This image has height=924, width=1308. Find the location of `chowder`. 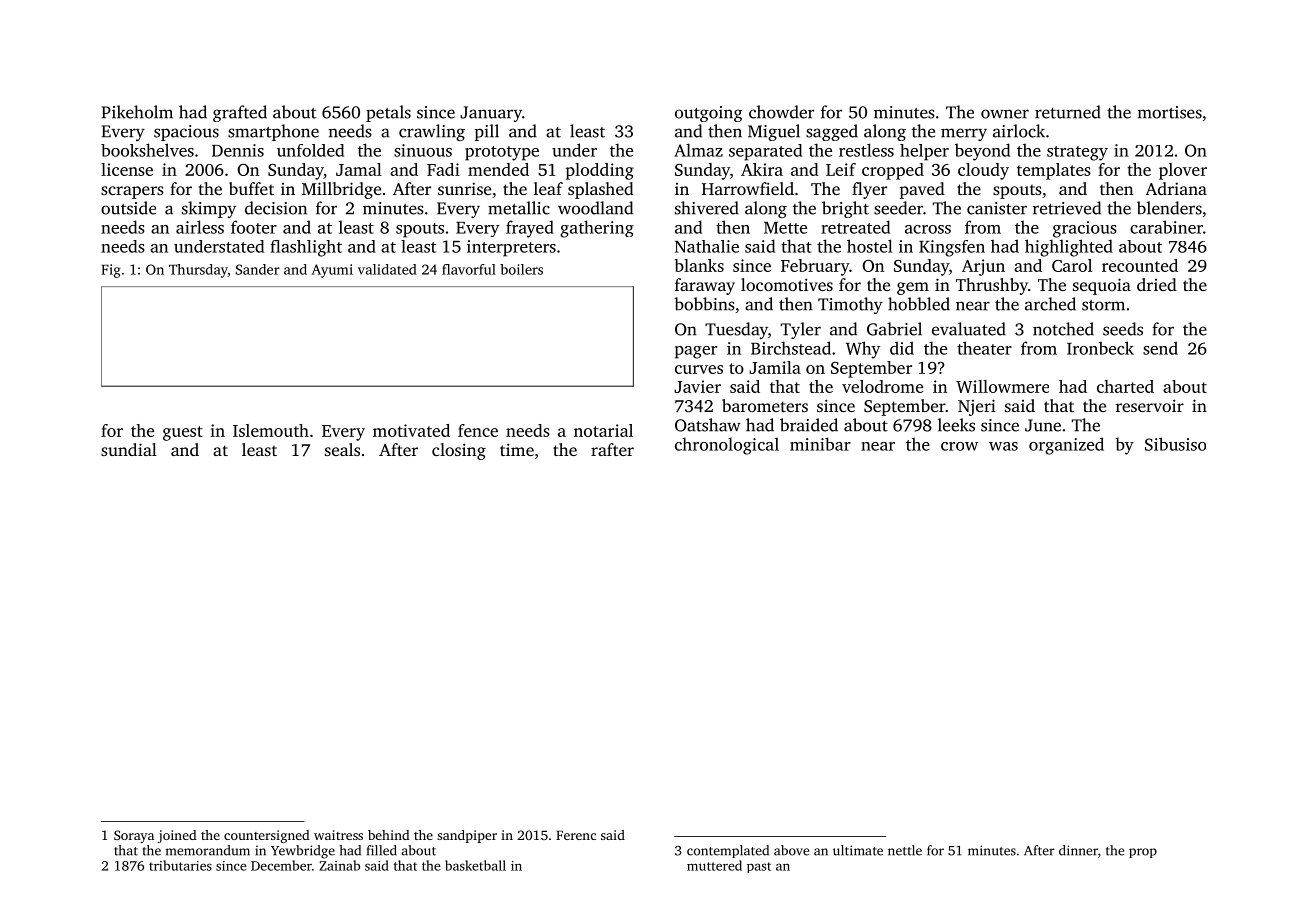

chowder is located at coordinates (781, 112).
